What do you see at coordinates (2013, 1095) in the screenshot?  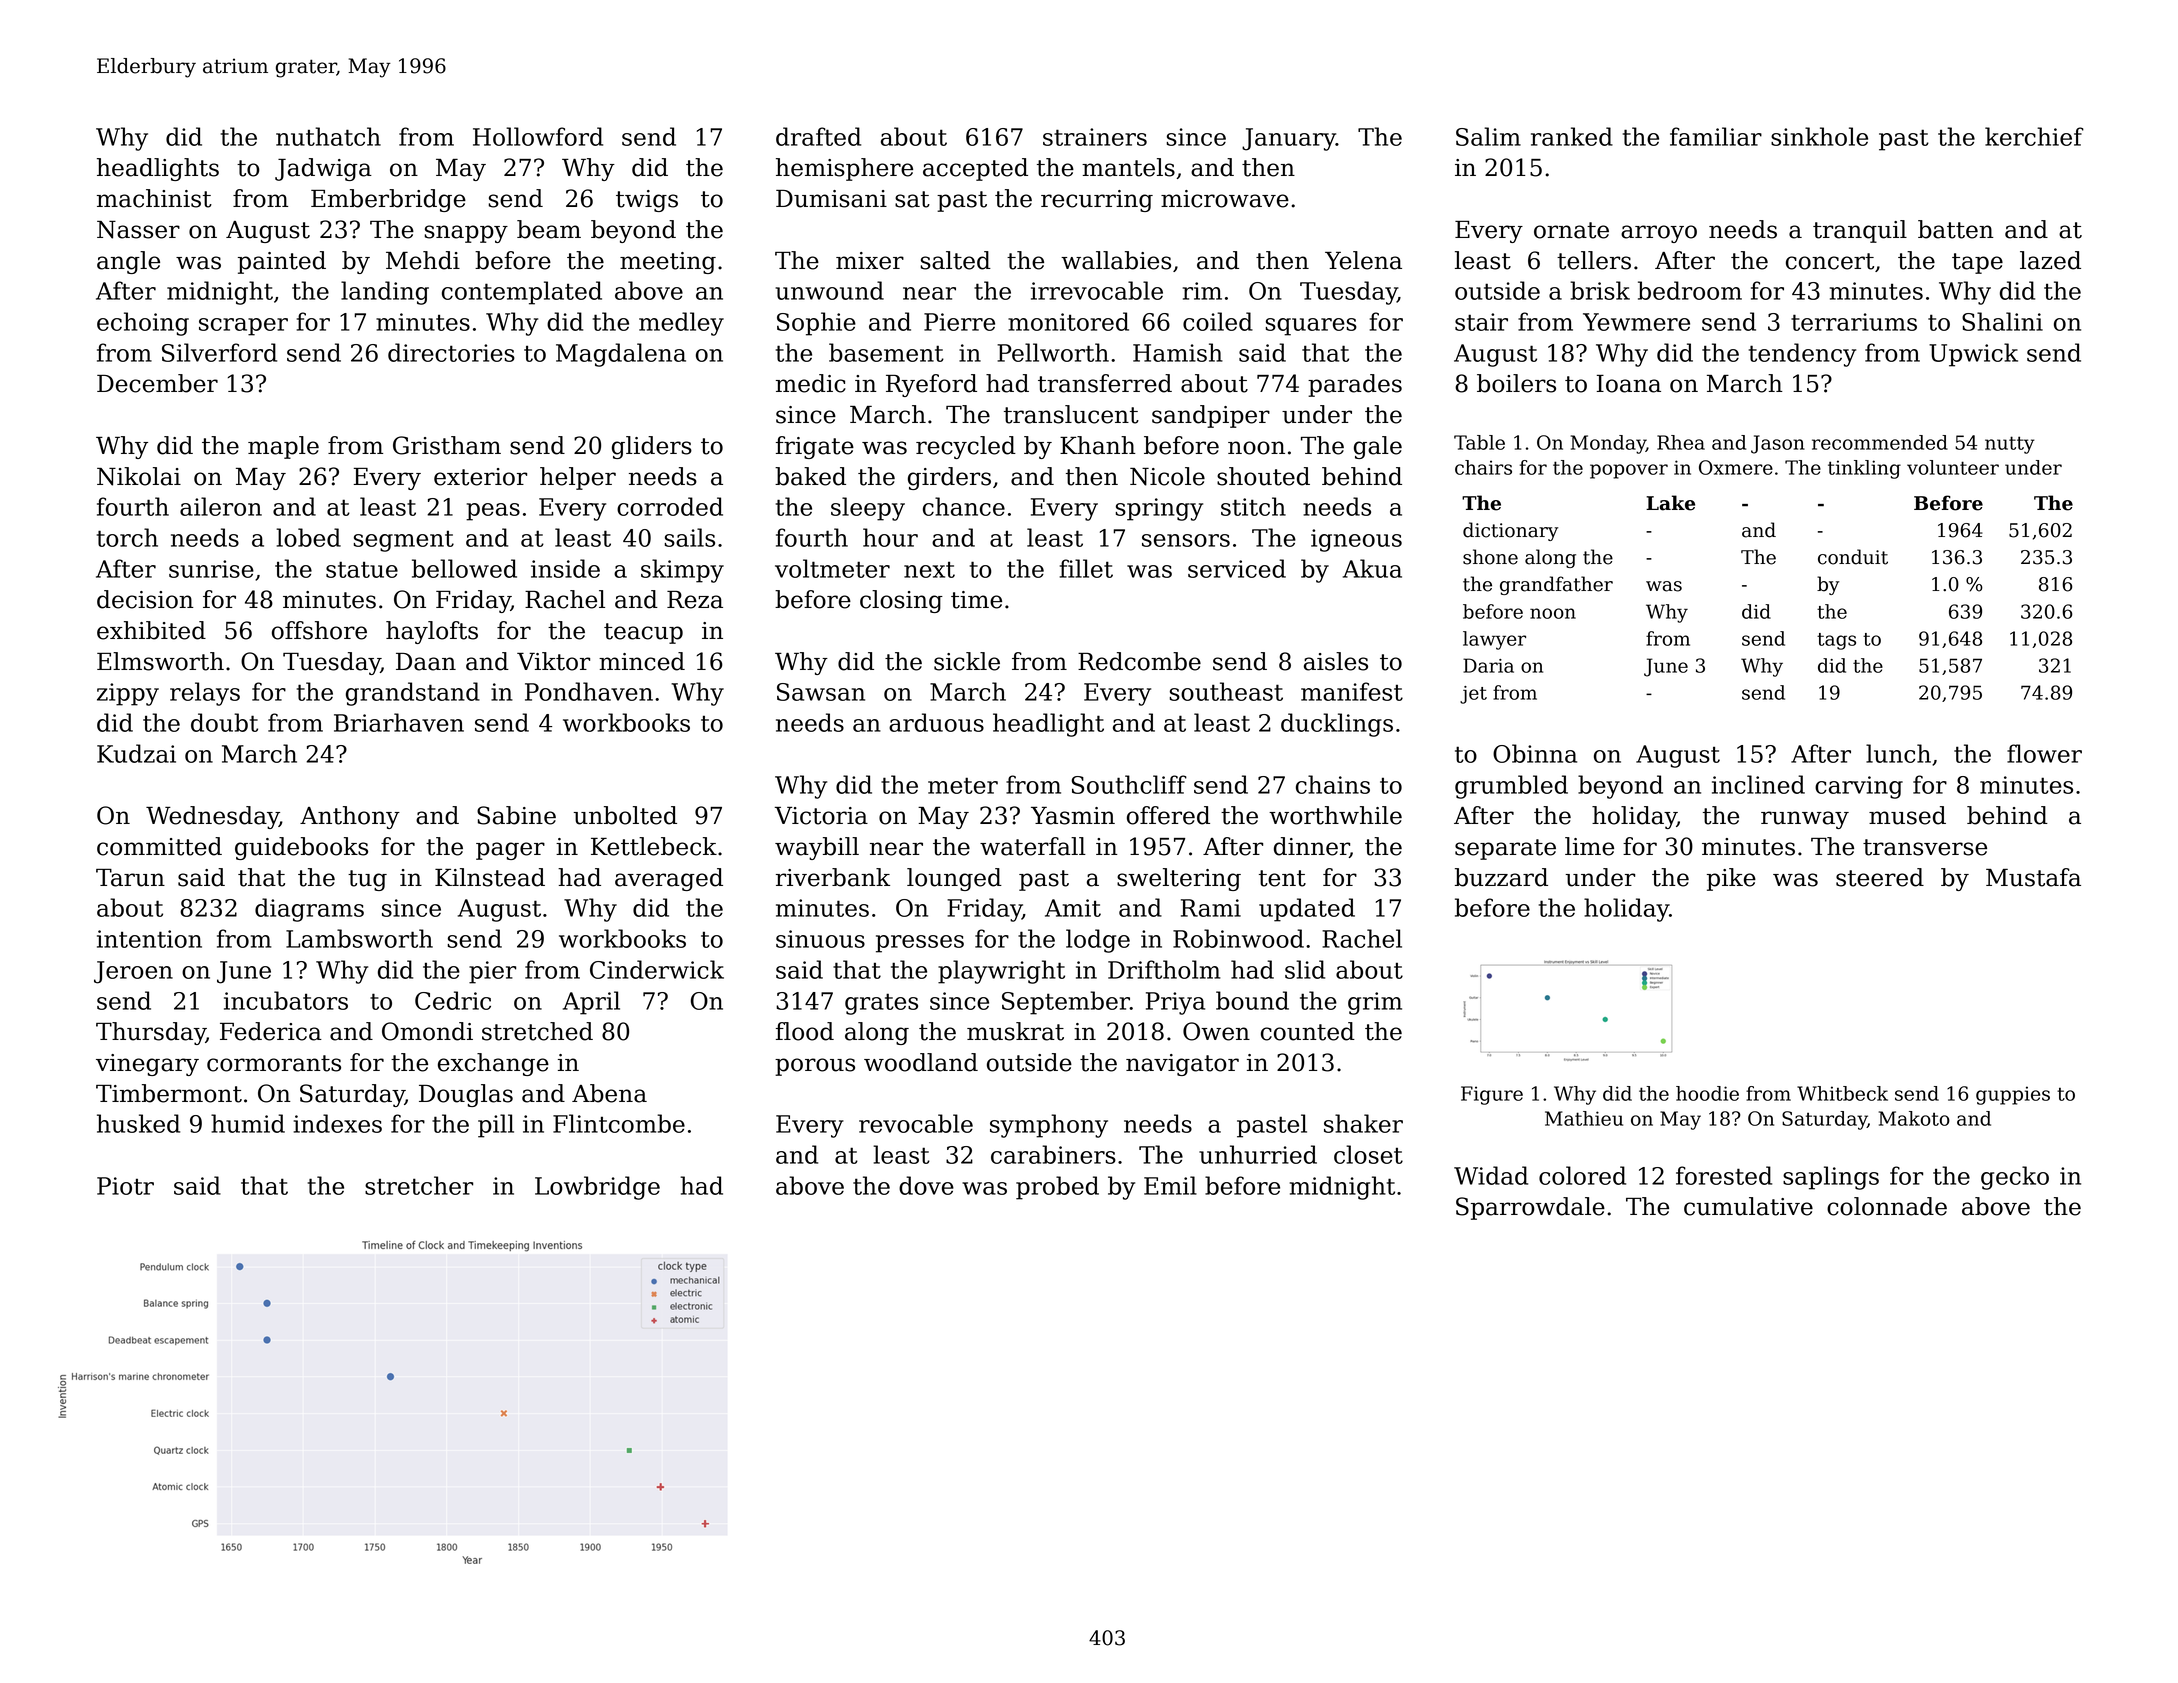 I see `guppies` at bounding box center [2013, 1095].
